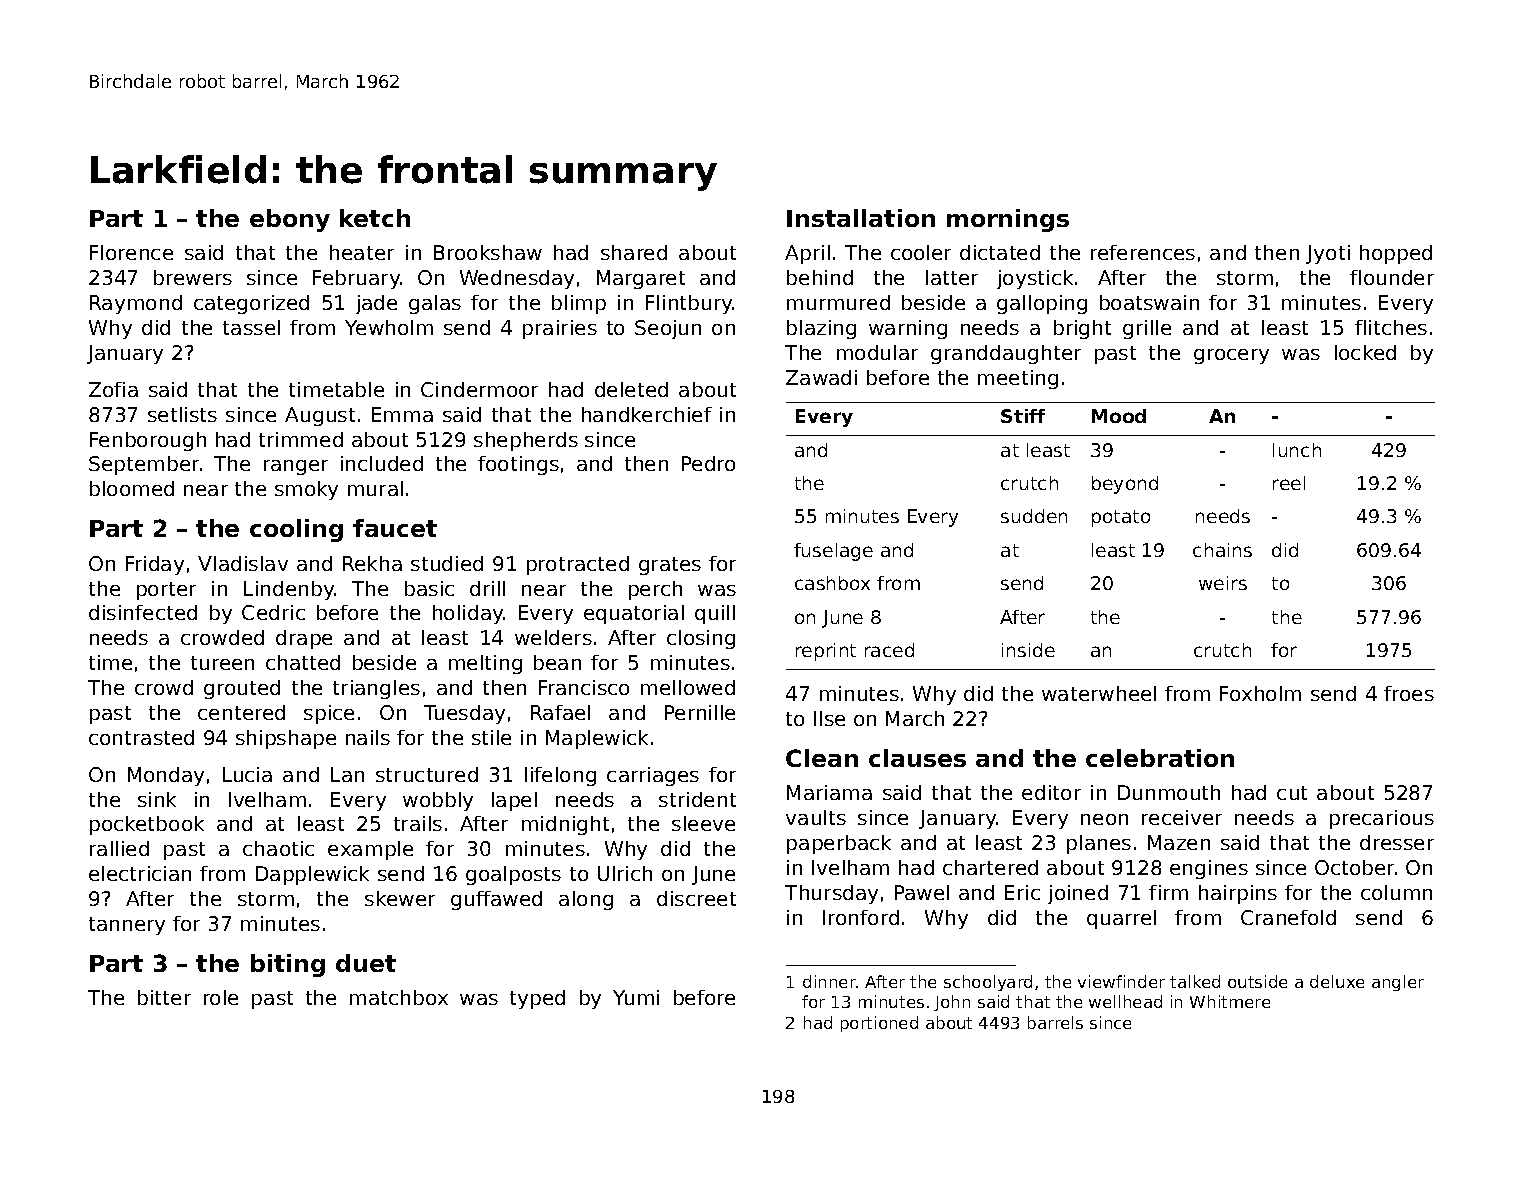 This image has width=1523, height=1177. I want to click on ketch, so click(375, 218).
